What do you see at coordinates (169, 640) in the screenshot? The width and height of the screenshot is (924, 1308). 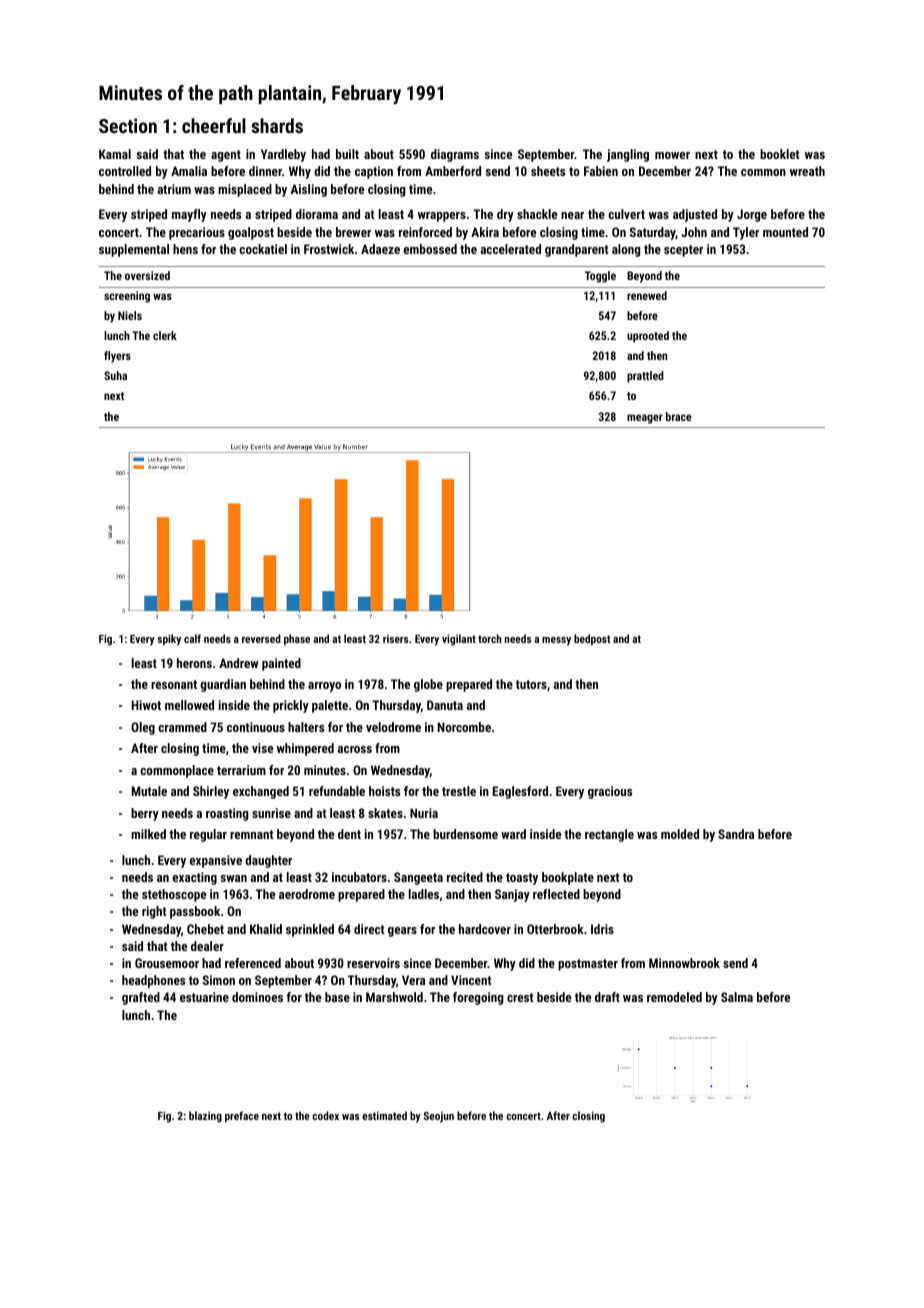 I see `spiky` at bounding box center [169, 640].
